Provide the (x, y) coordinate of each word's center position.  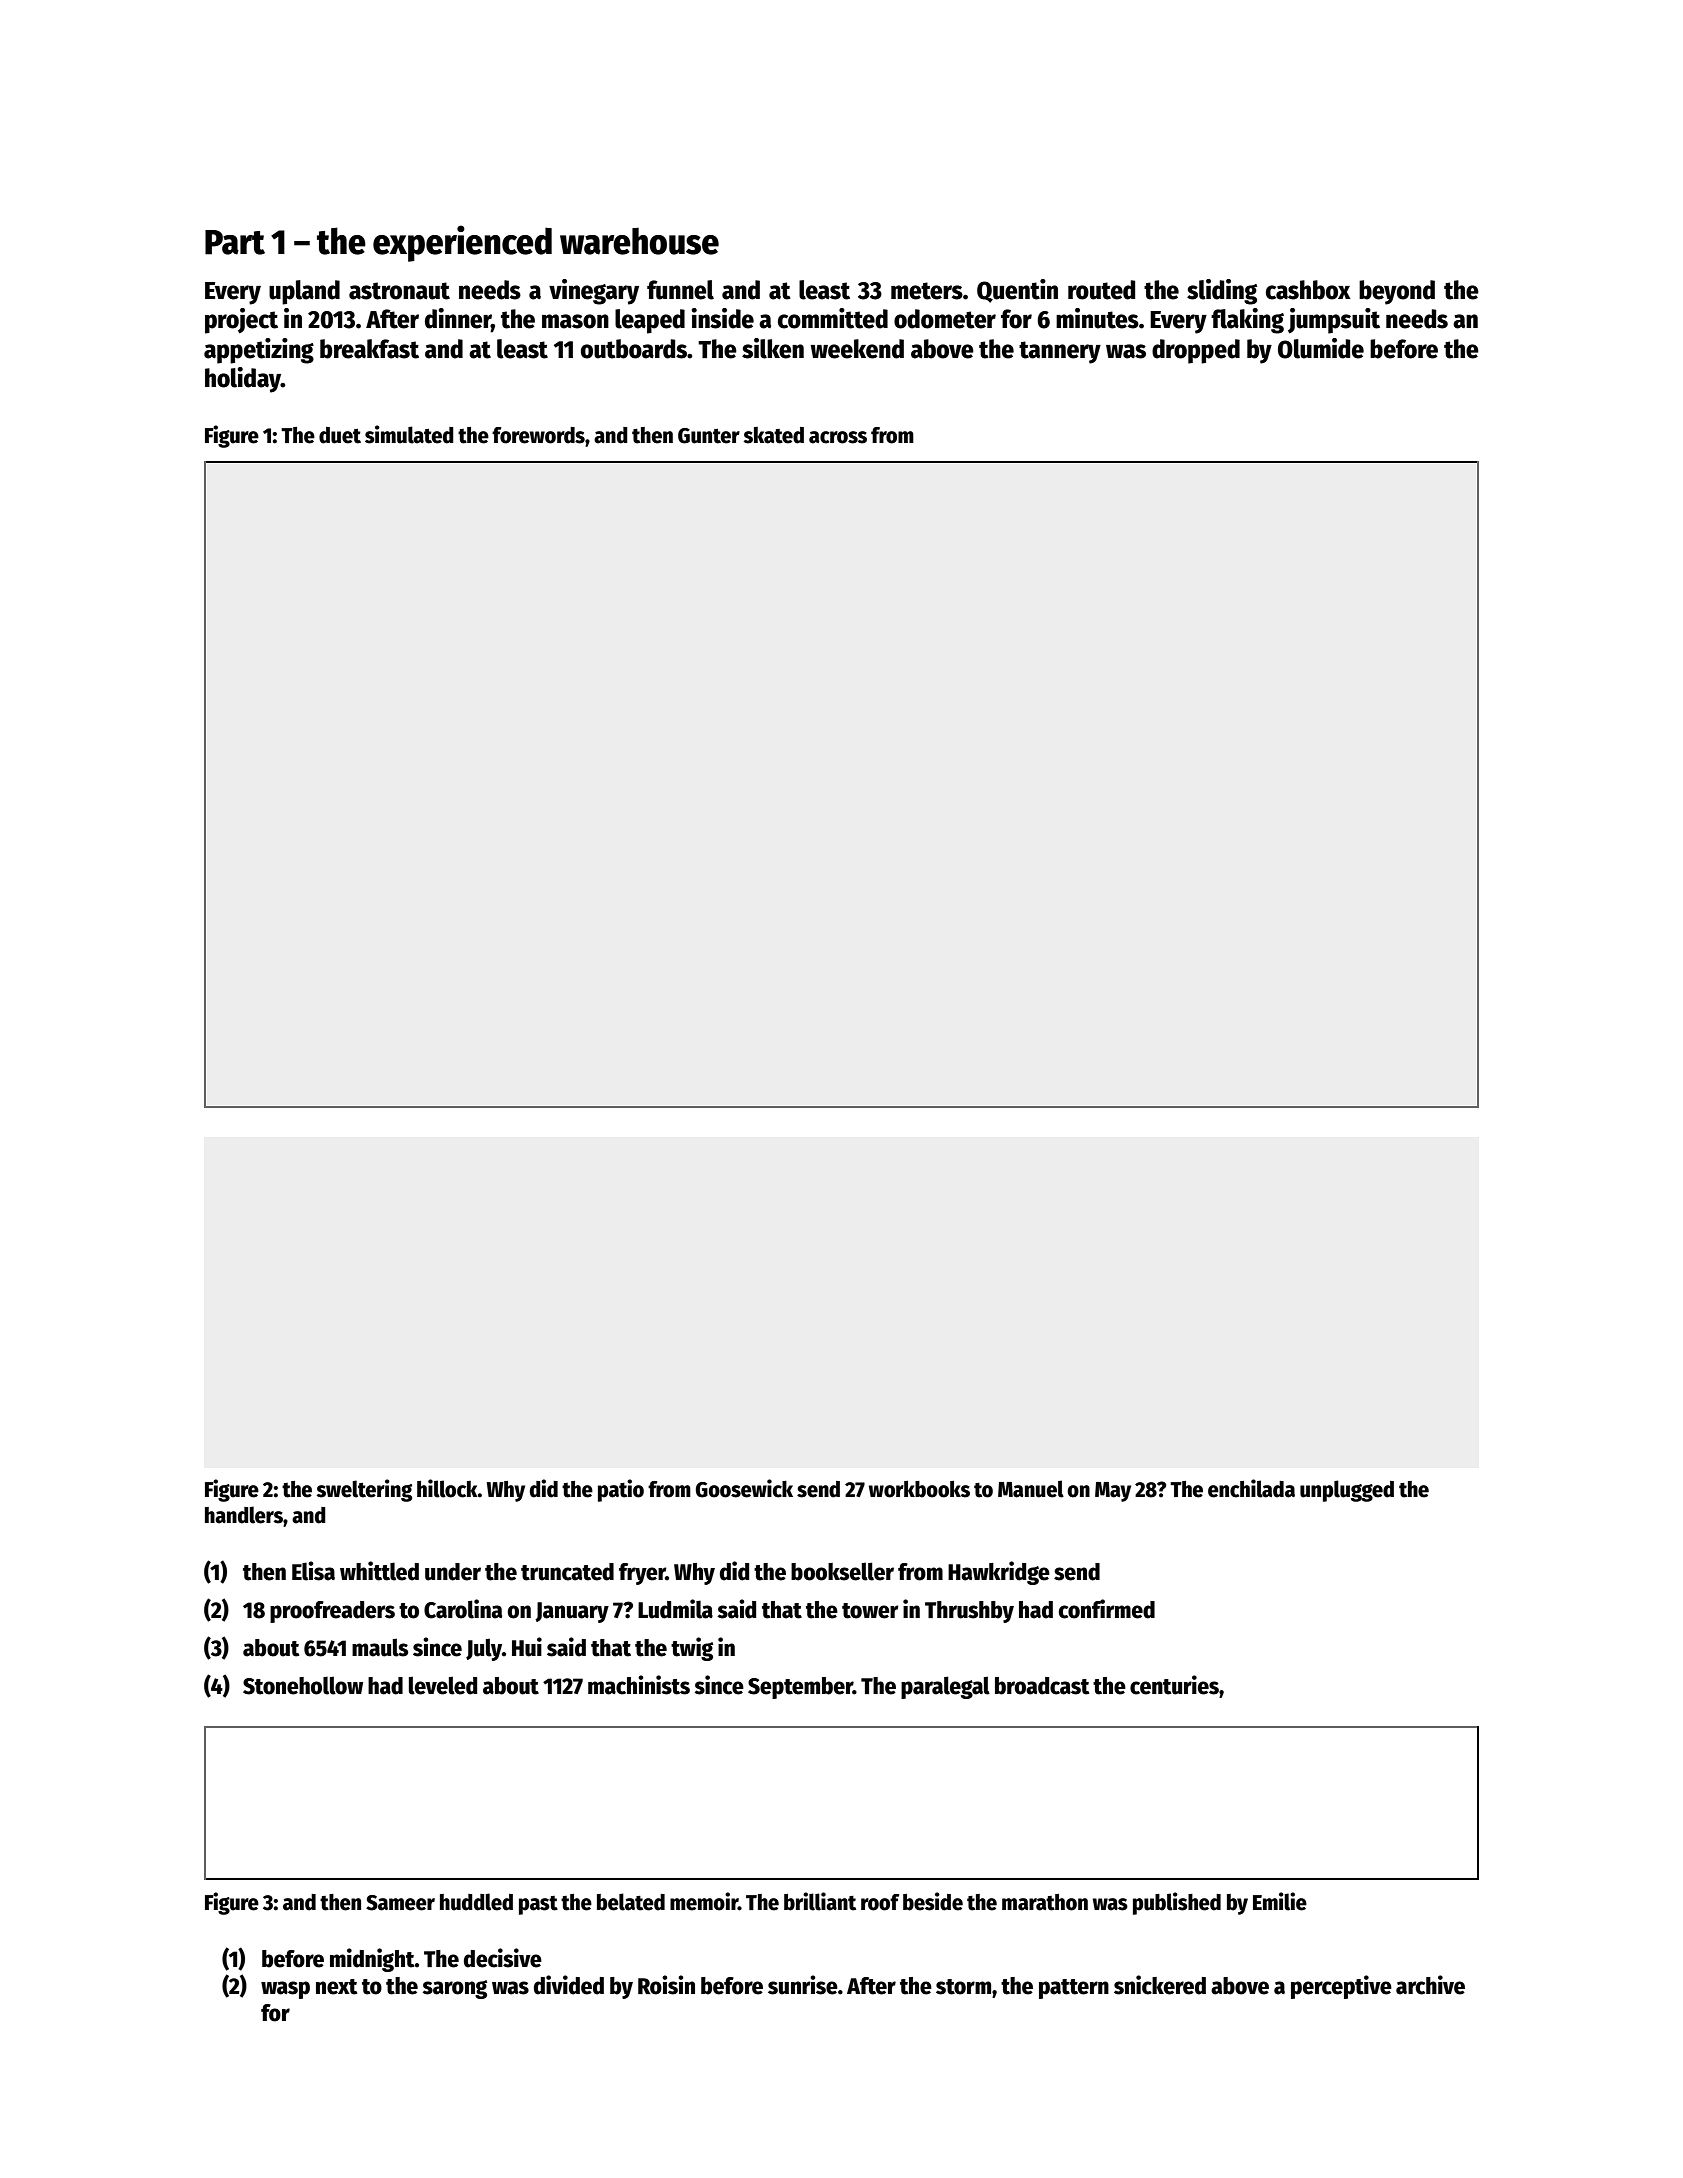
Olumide (1321, 348)
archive (1430, 1985)
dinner (458, 319)
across (838, 437)
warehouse (639, 241)
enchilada (1251, 1488)
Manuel (1031, 1489)
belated (631, 1902)
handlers (244, 1515)
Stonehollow (303, 1685)
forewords (538, 435)
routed (1101, 290)
